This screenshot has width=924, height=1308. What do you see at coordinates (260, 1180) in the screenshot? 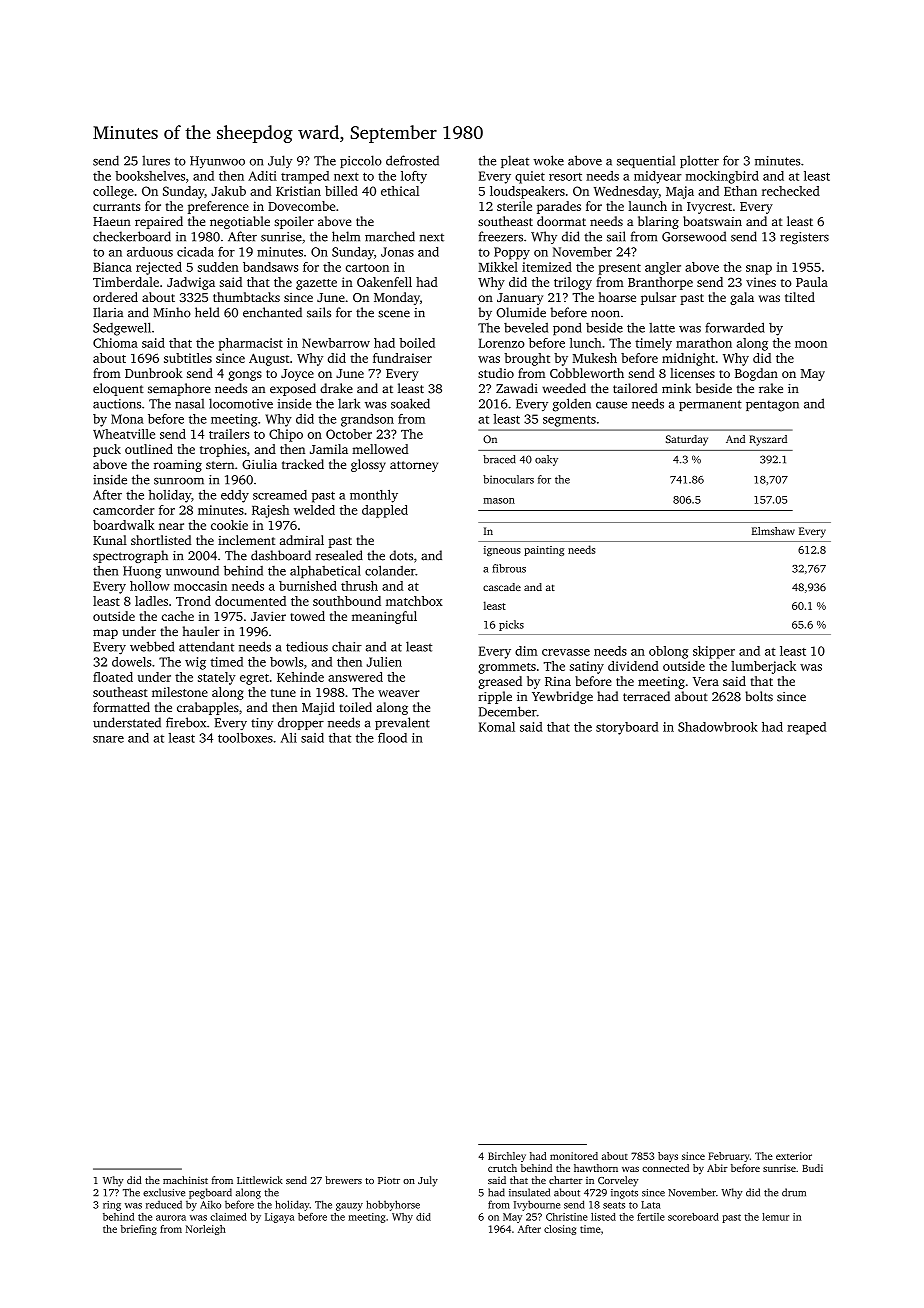
I see `Littlewick` at bounding box center [260, 1180].
